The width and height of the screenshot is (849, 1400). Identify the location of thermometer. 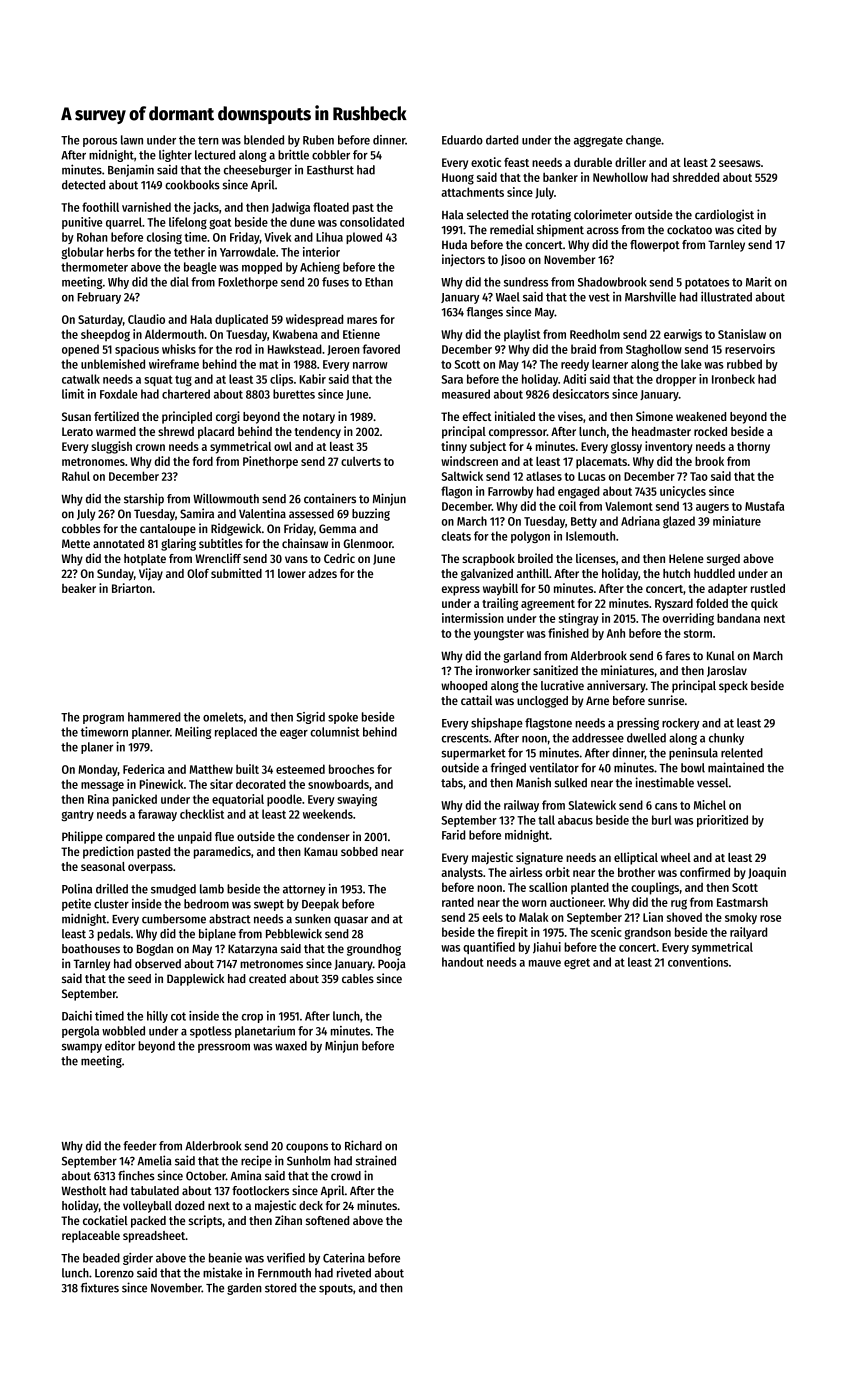
(94, 267).
